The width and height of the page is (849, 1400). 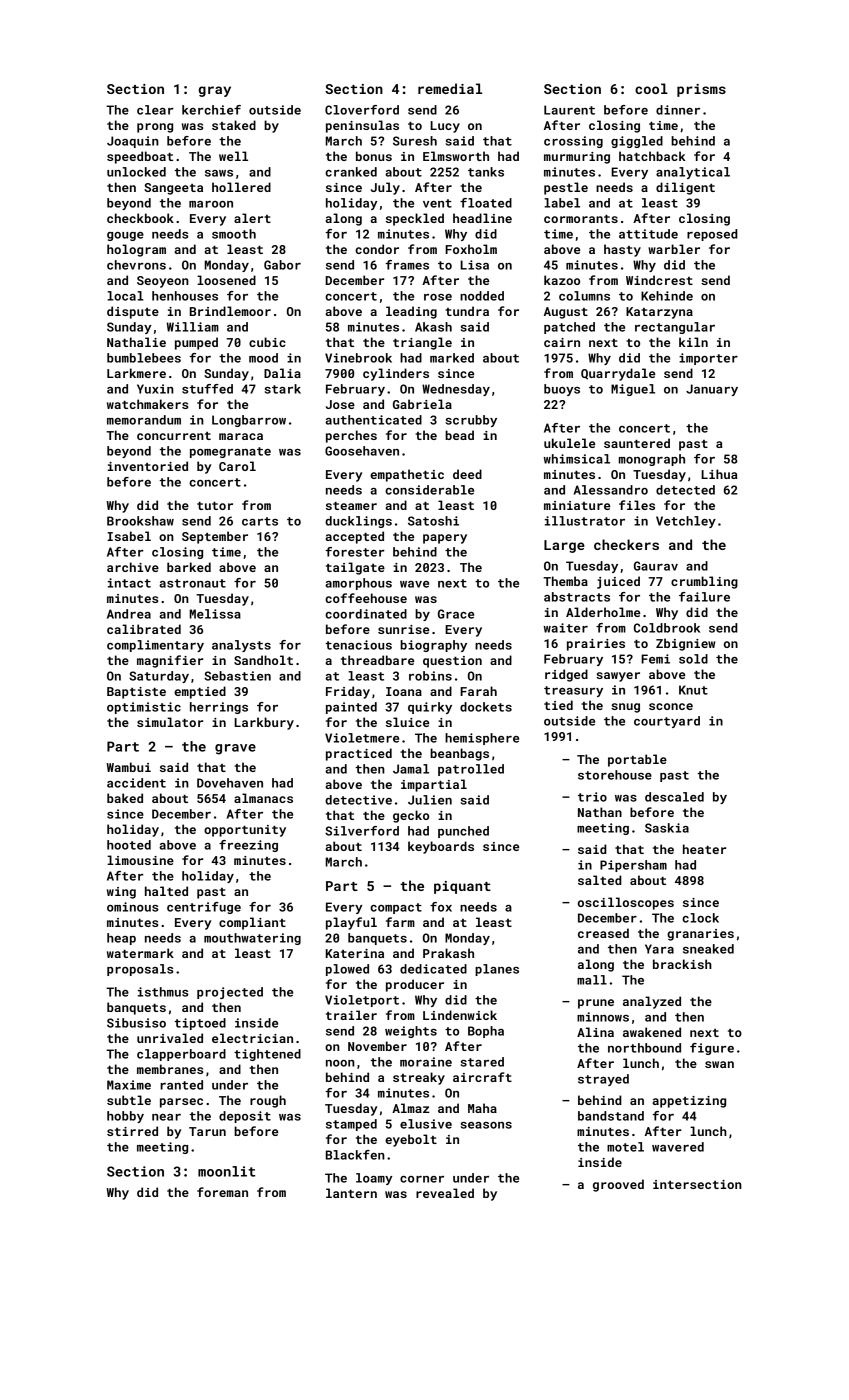 I want to click on brackish, so click(x=682, y=964).
